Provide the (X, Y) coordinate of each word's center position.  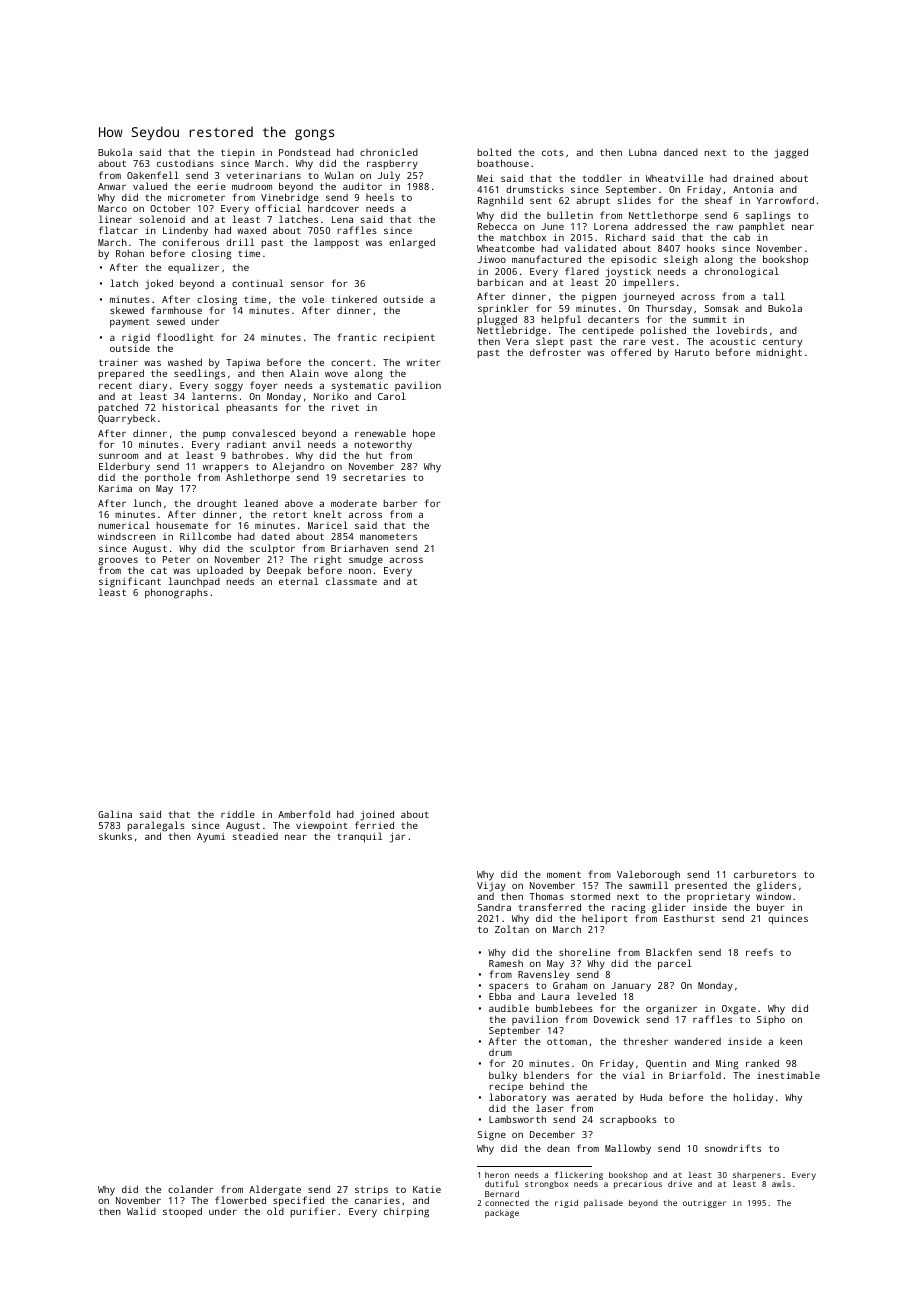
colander (191, 1189)
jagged (791, 153)
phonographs (176, 594)
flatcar (118, 230)
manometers (388, 536)
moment (564, 874)
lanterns (214, 396)
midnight (779, 354)
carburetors (765, 874)
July (389, 176)
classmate (351, 581)
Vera (517, 341)
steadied (255, 836)
